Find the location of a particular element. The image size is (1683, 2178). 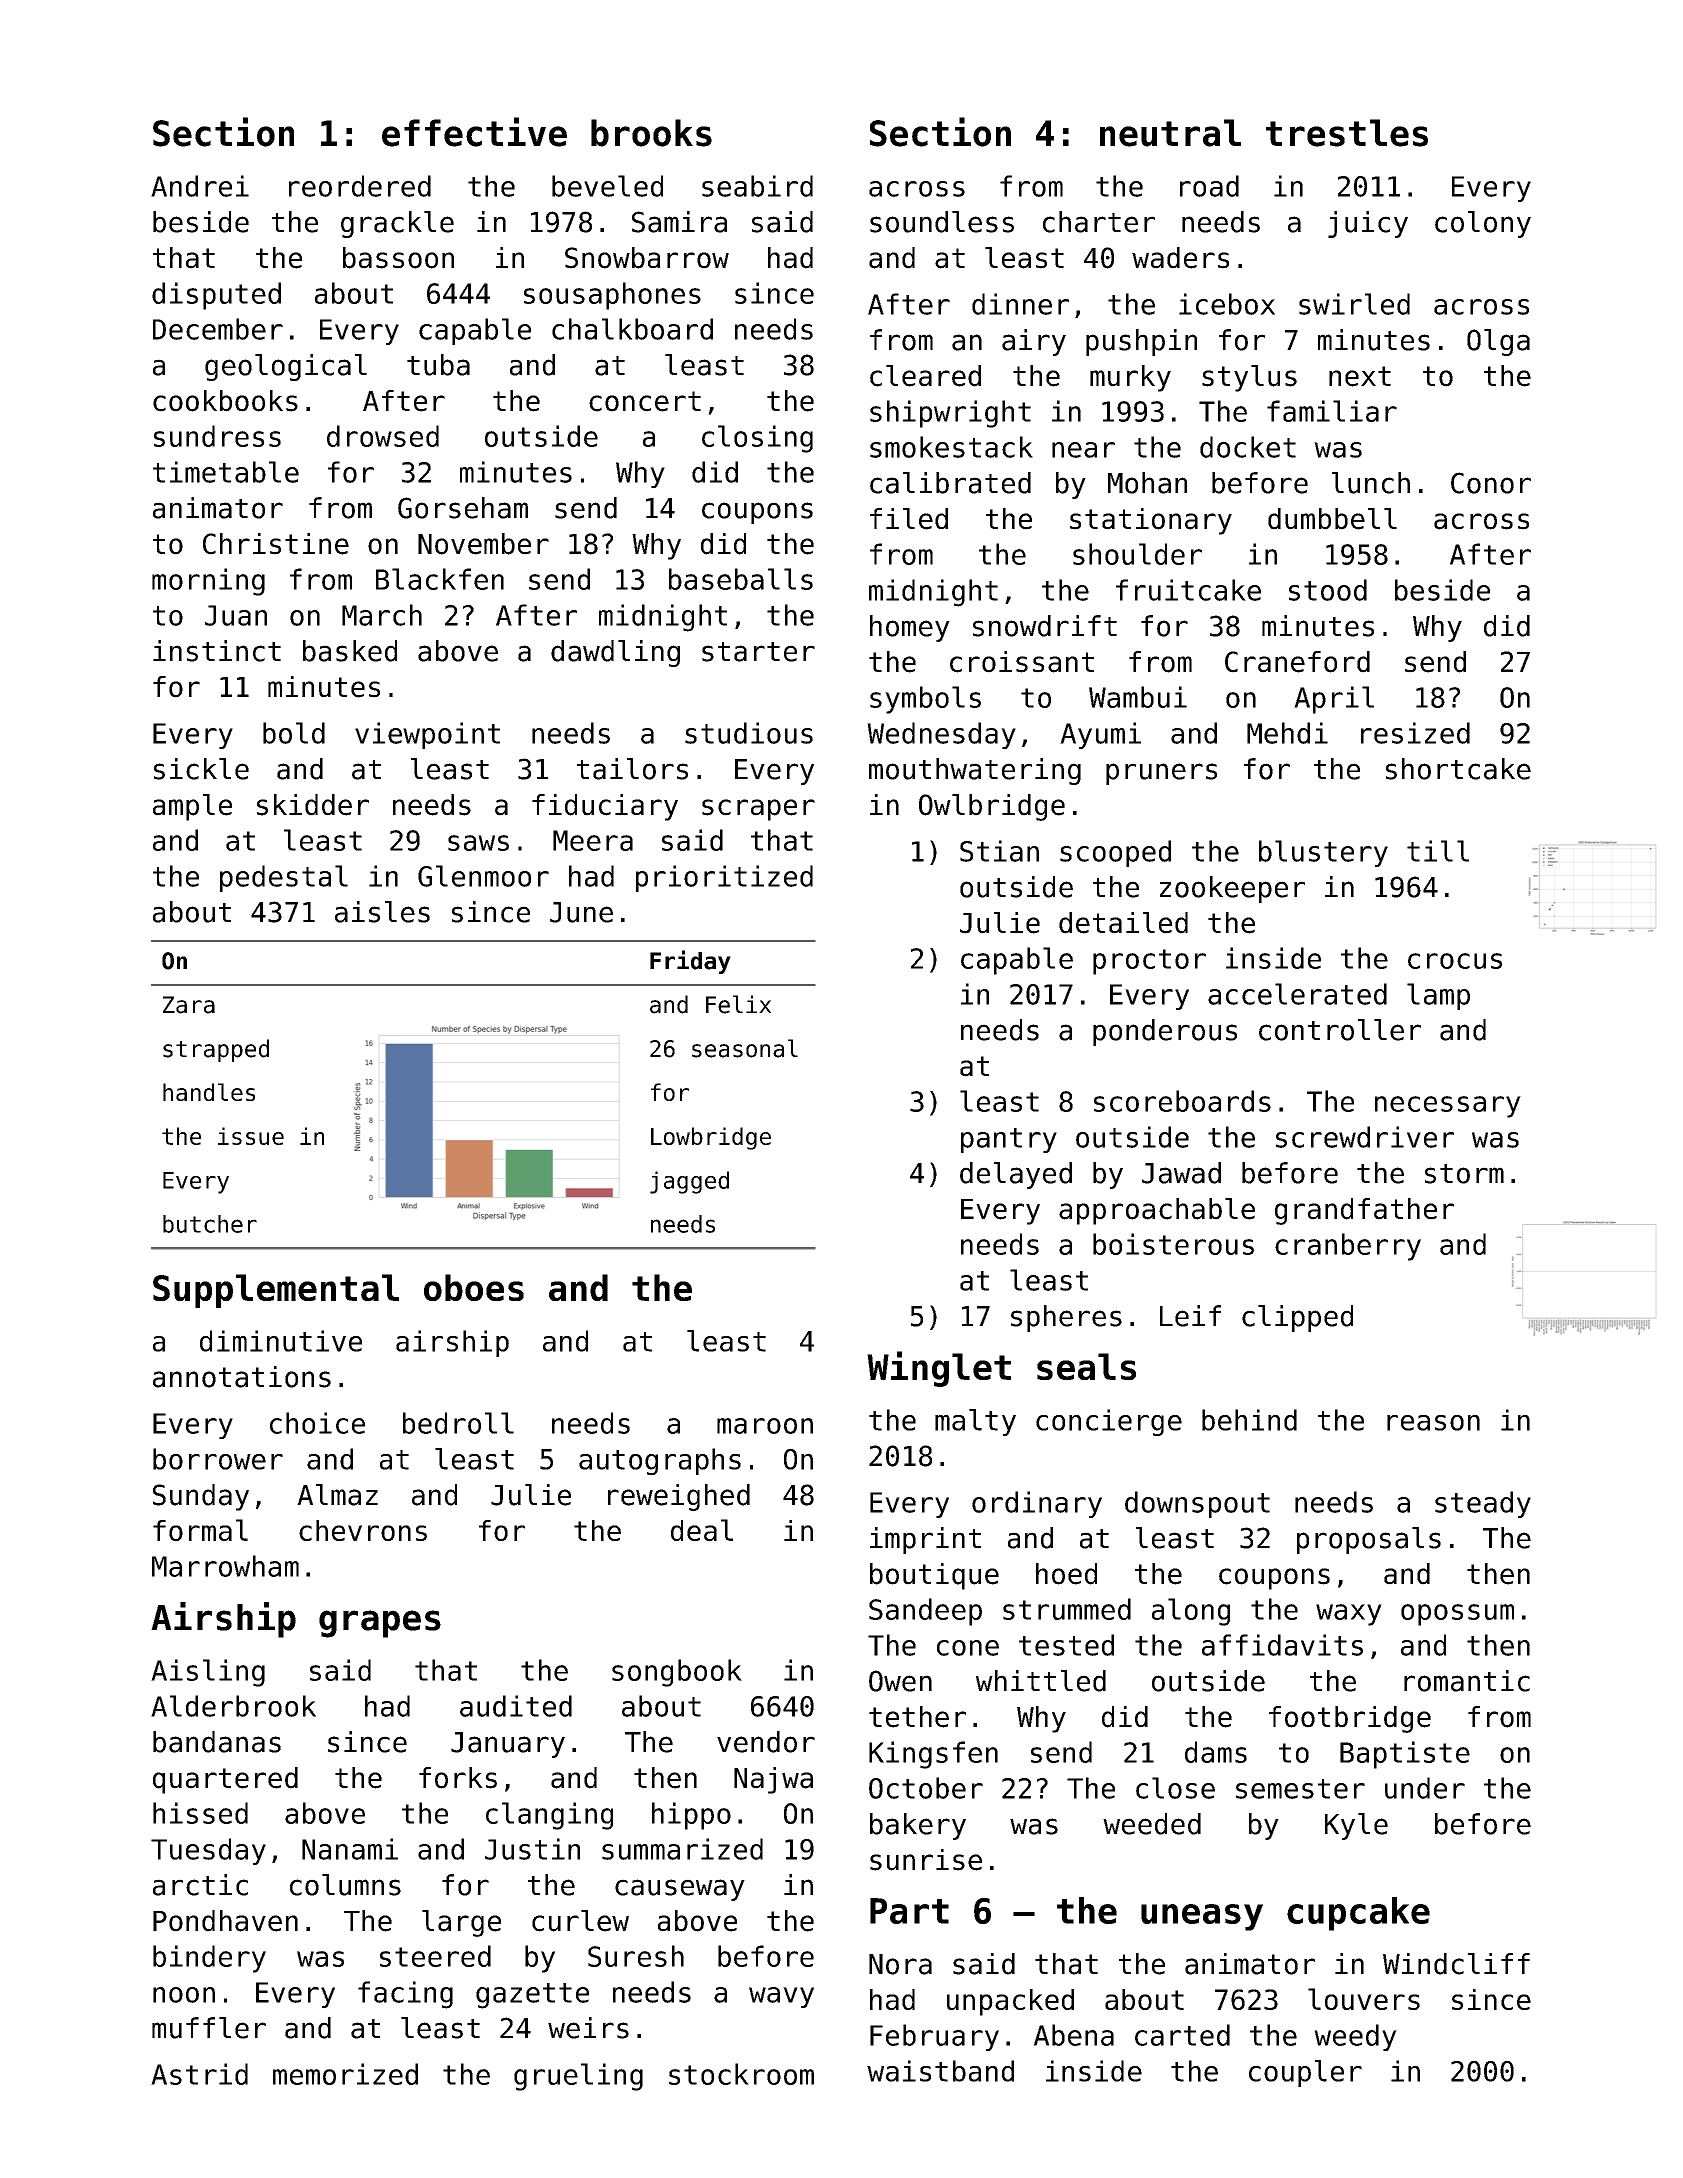

homey is located at coordinates (910, 628).
